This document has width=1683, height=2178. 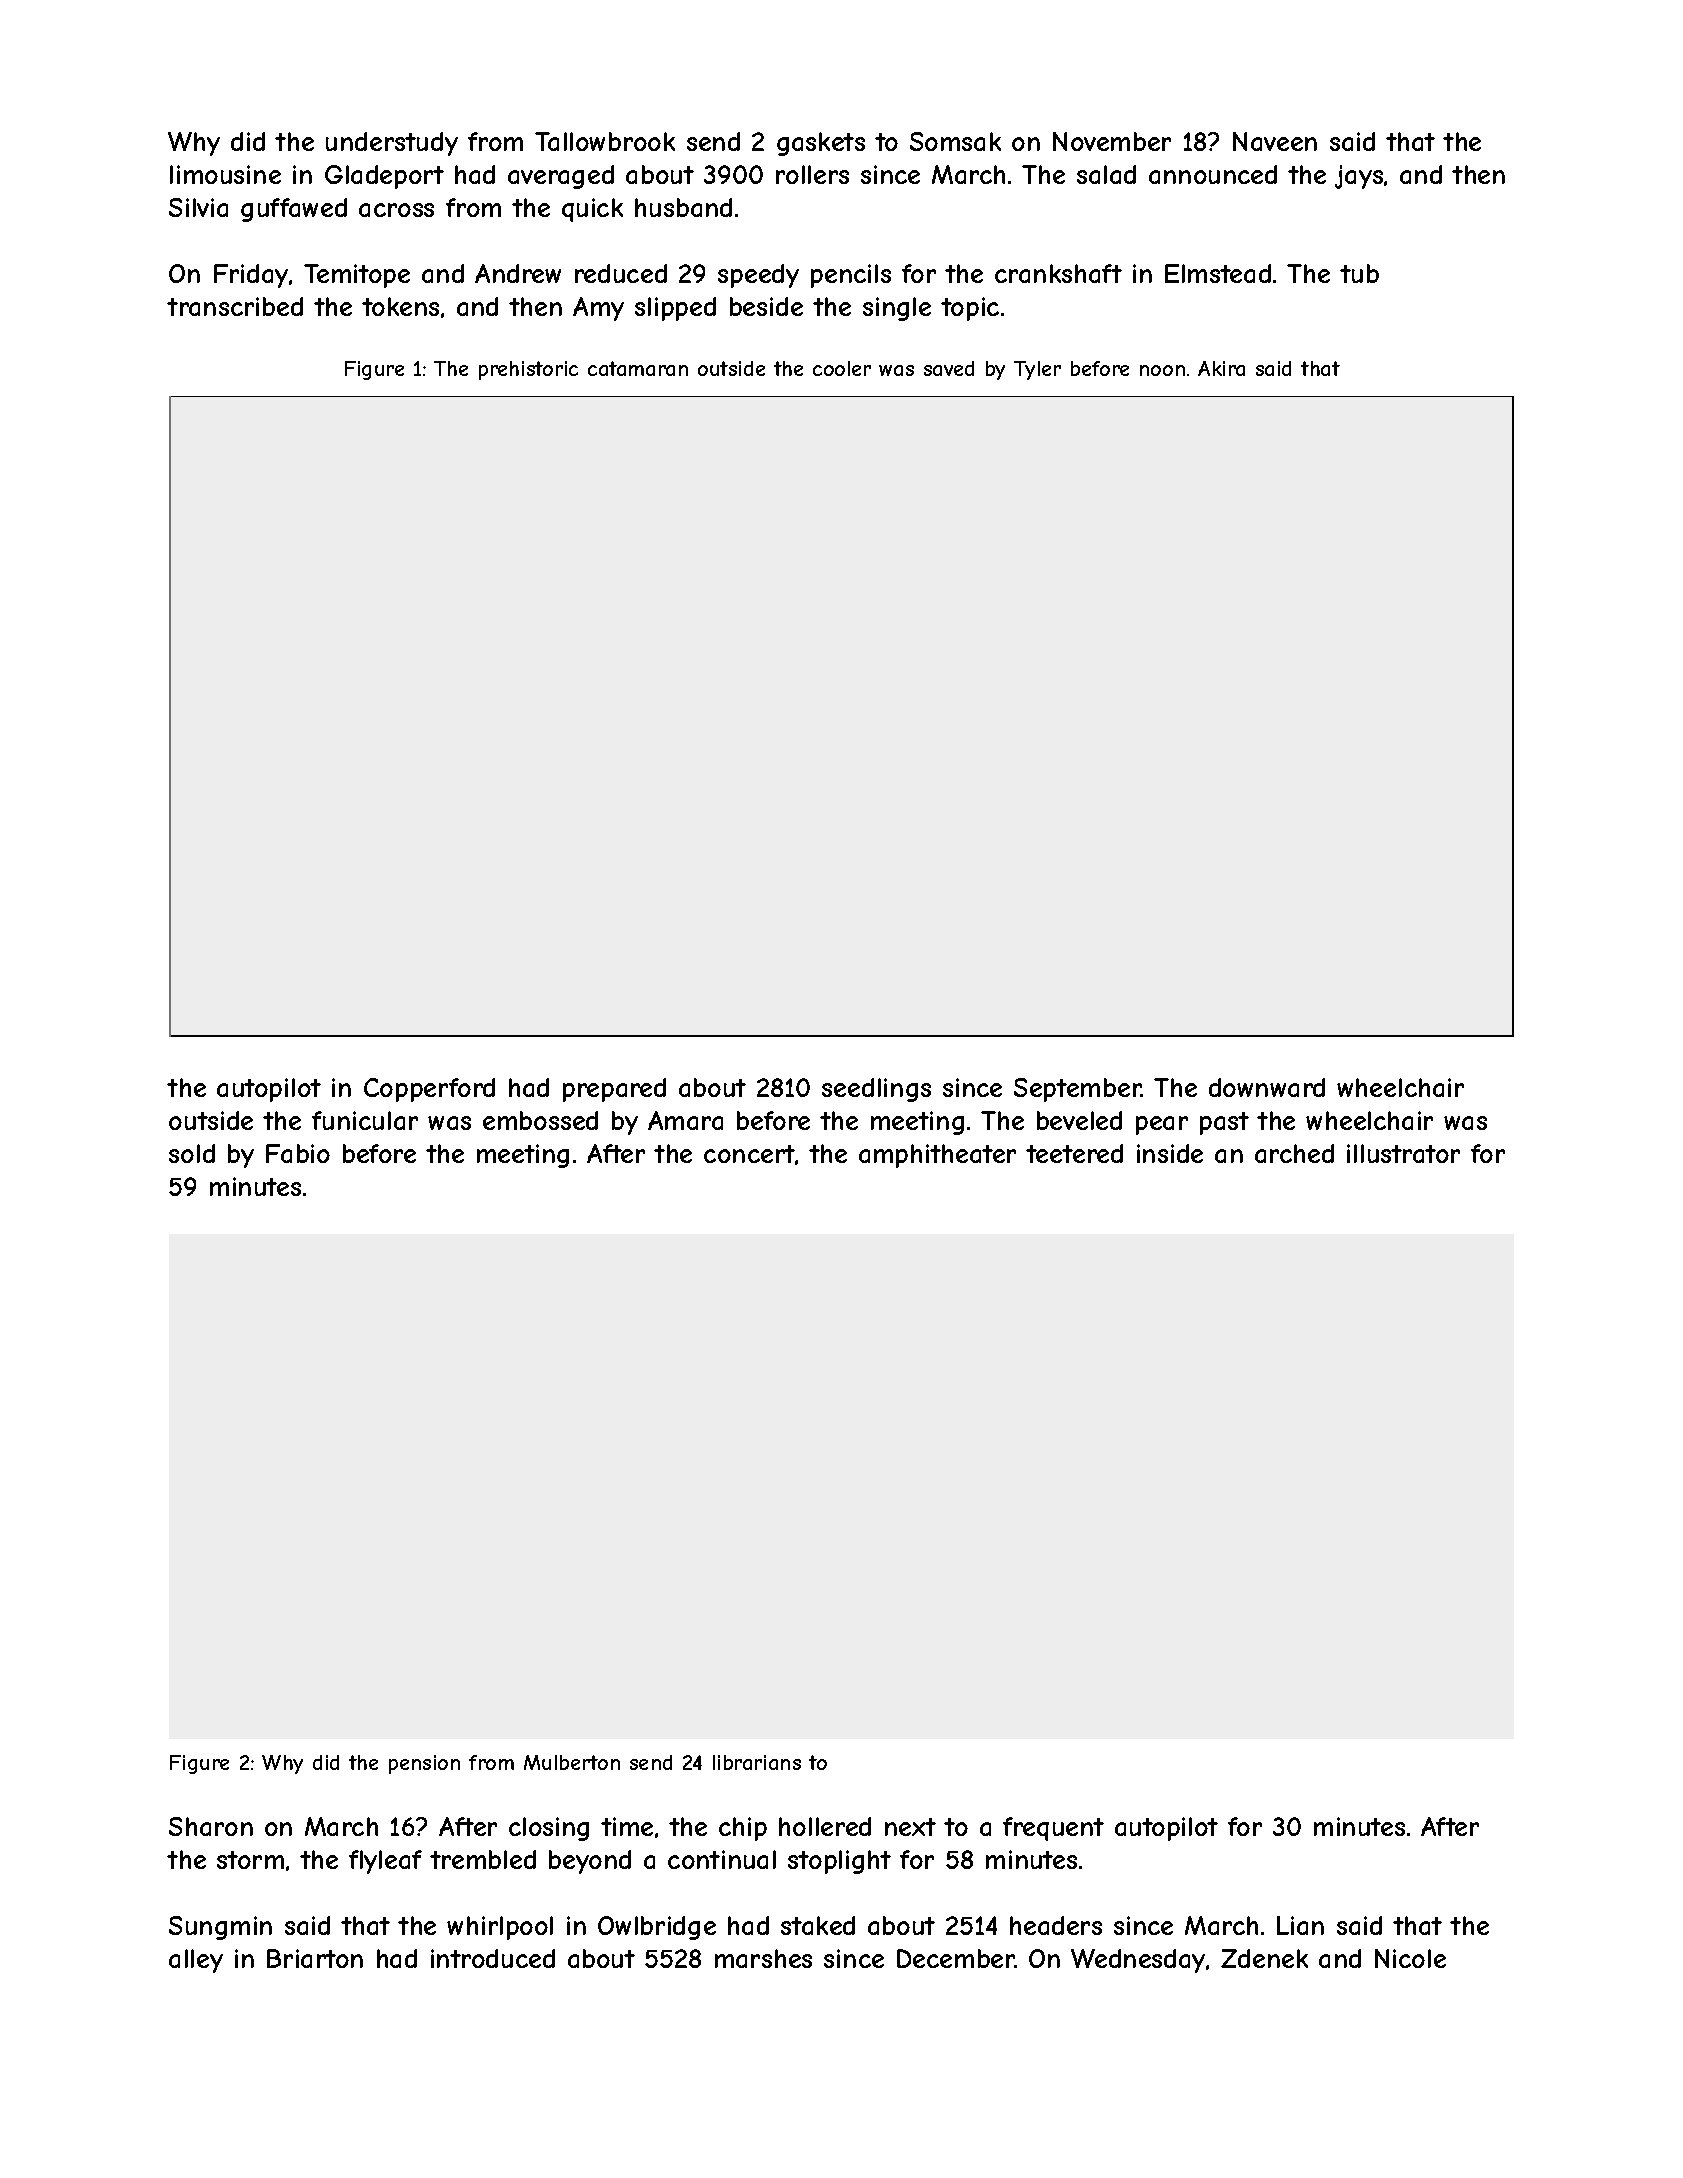 What do you see at coordinates (1221, 368) in the document?
I see `Akira` at bounding box center [1221, 368].
